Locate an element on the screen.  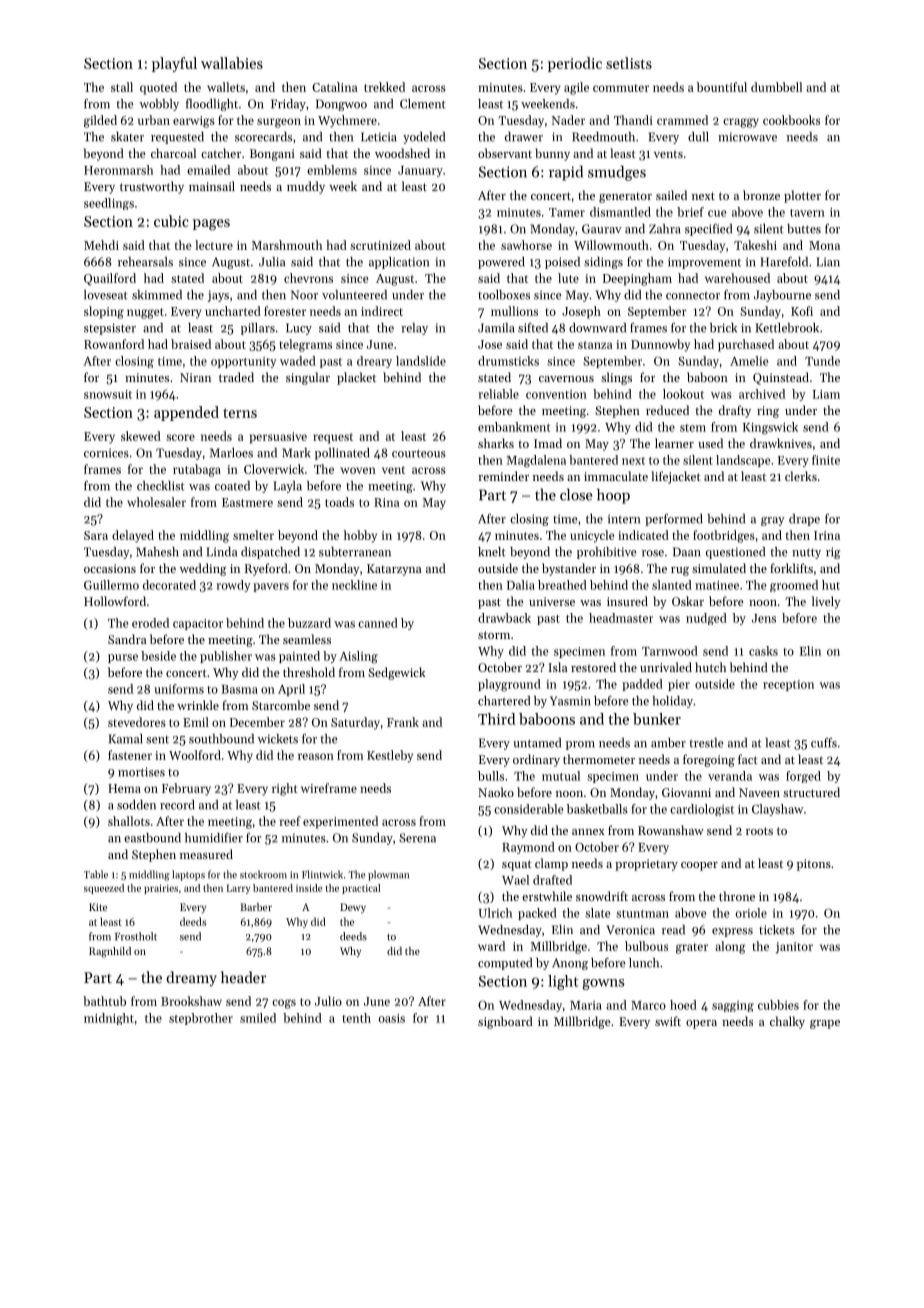
opera is located at coordinates (701, 1024).
